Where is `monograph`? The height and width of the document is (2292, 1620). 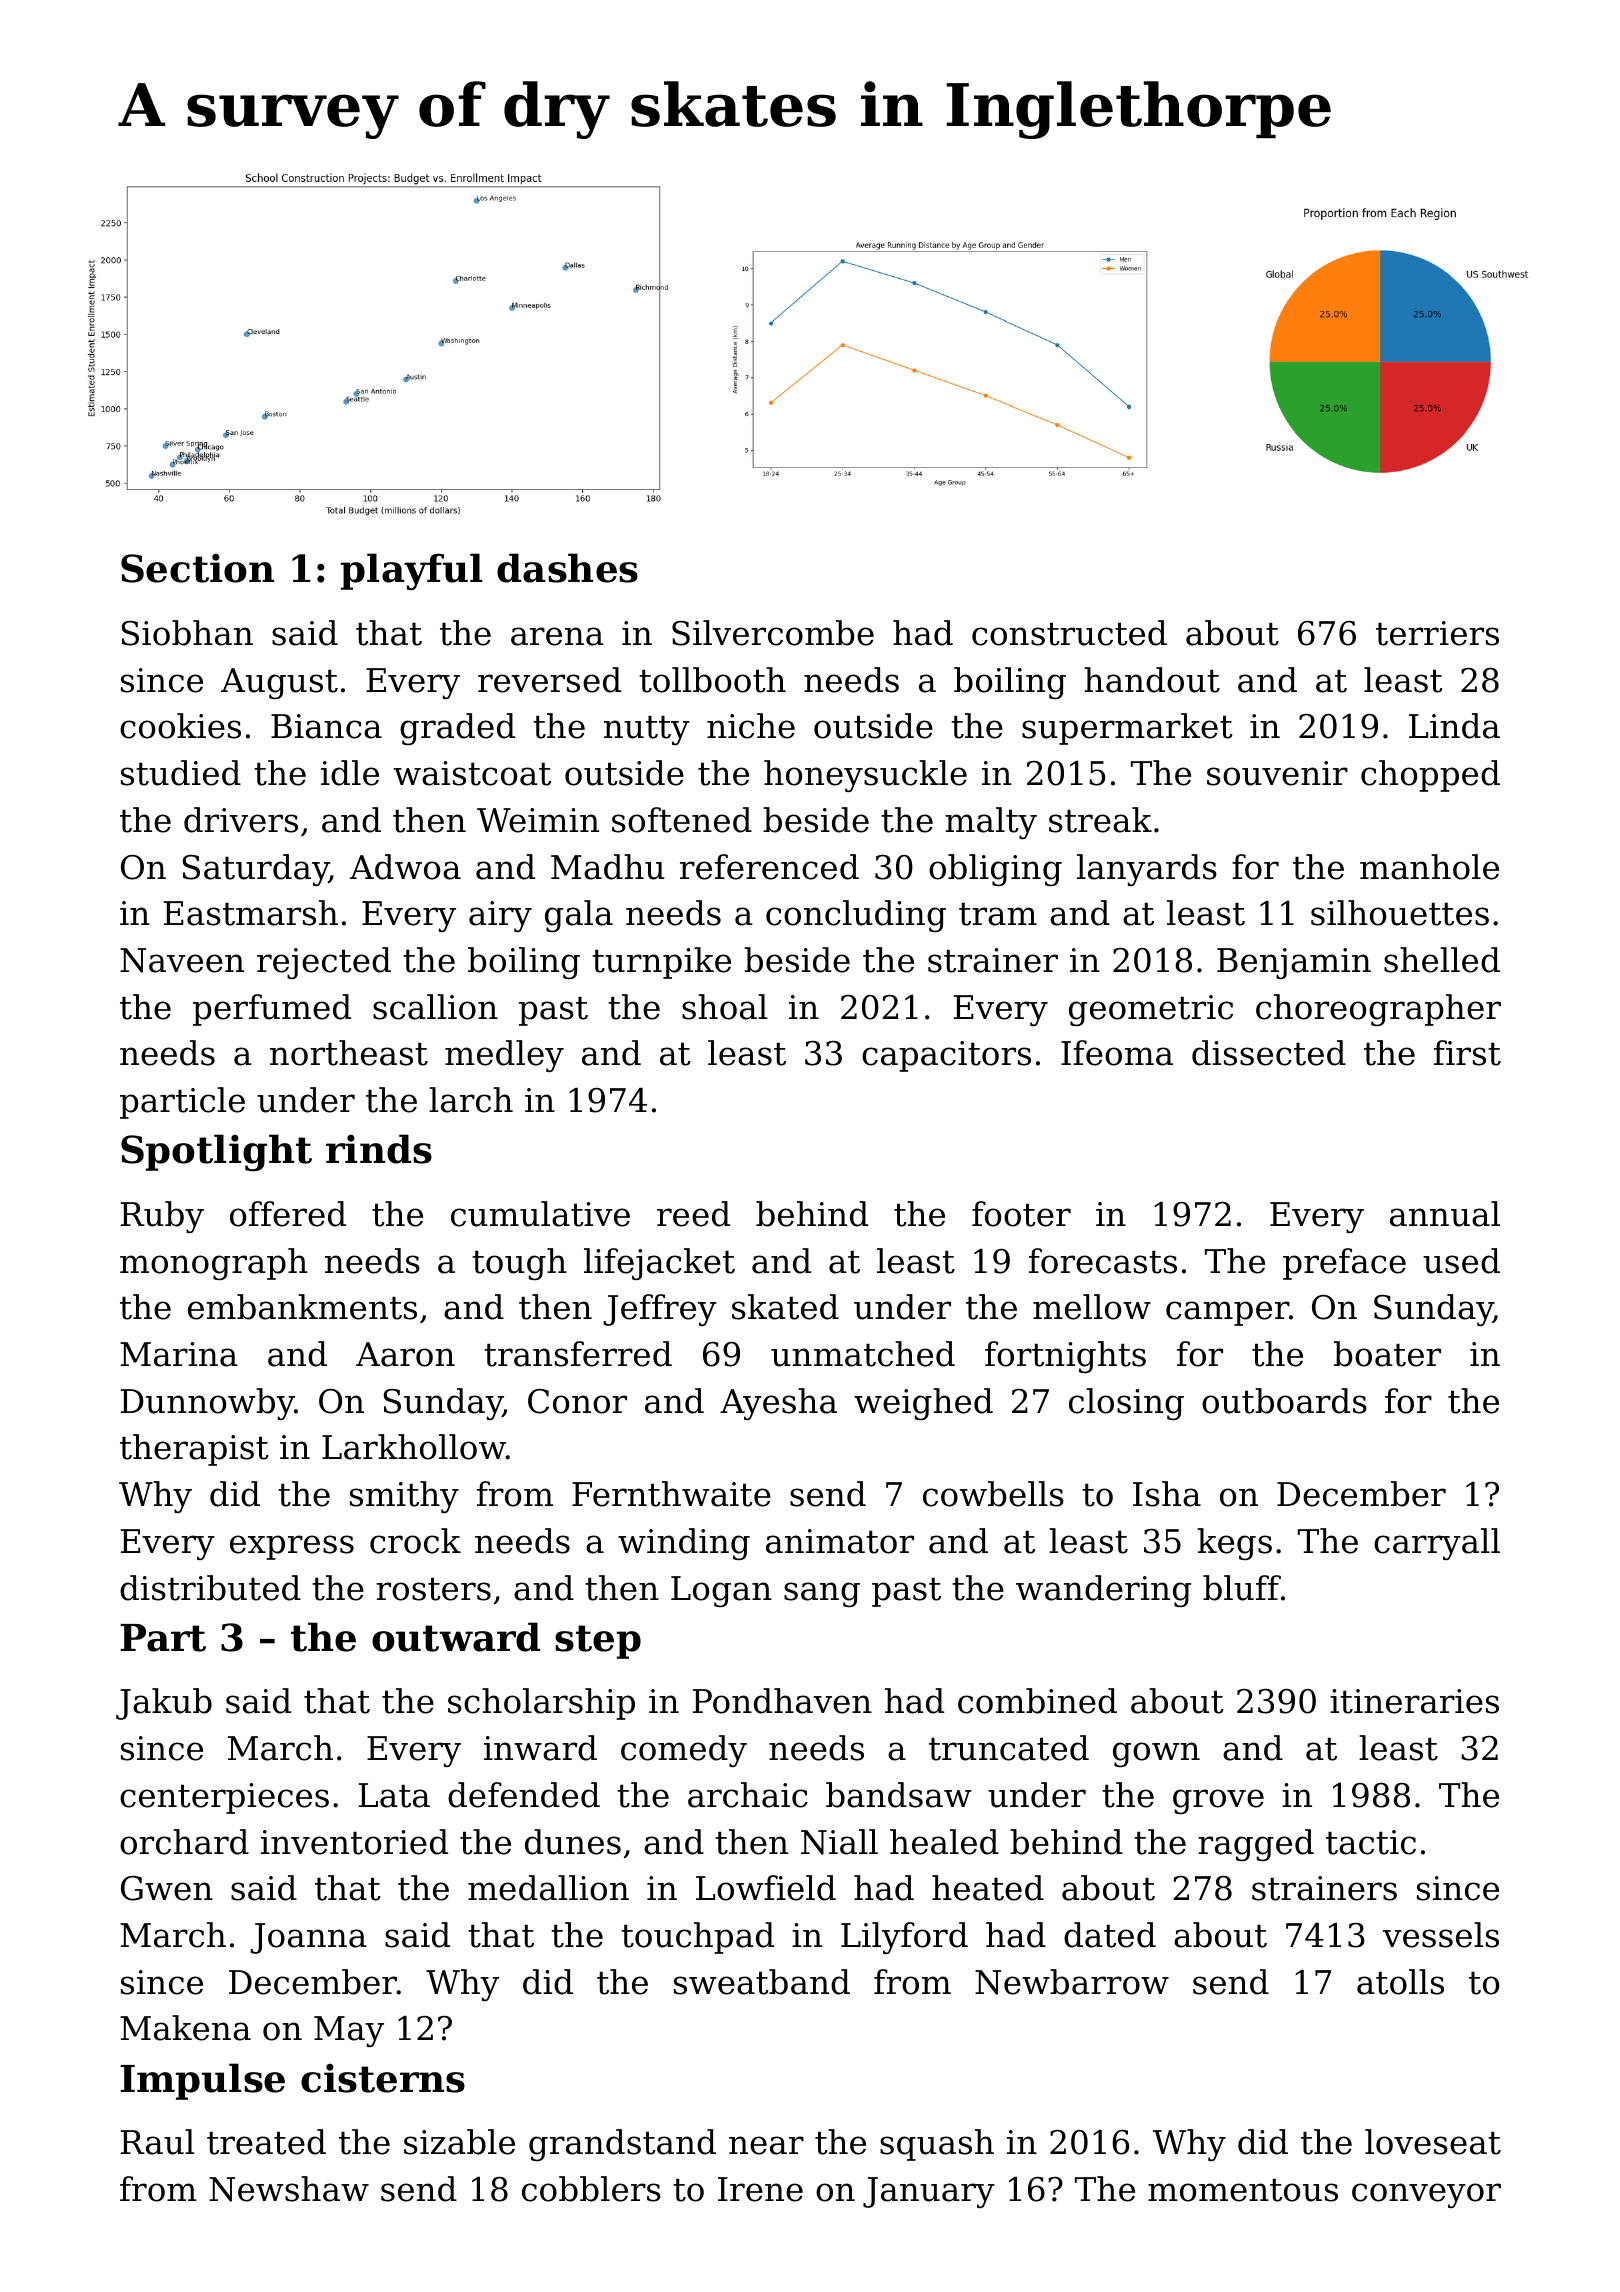
monograph is located at coordinates (214, 1264).
